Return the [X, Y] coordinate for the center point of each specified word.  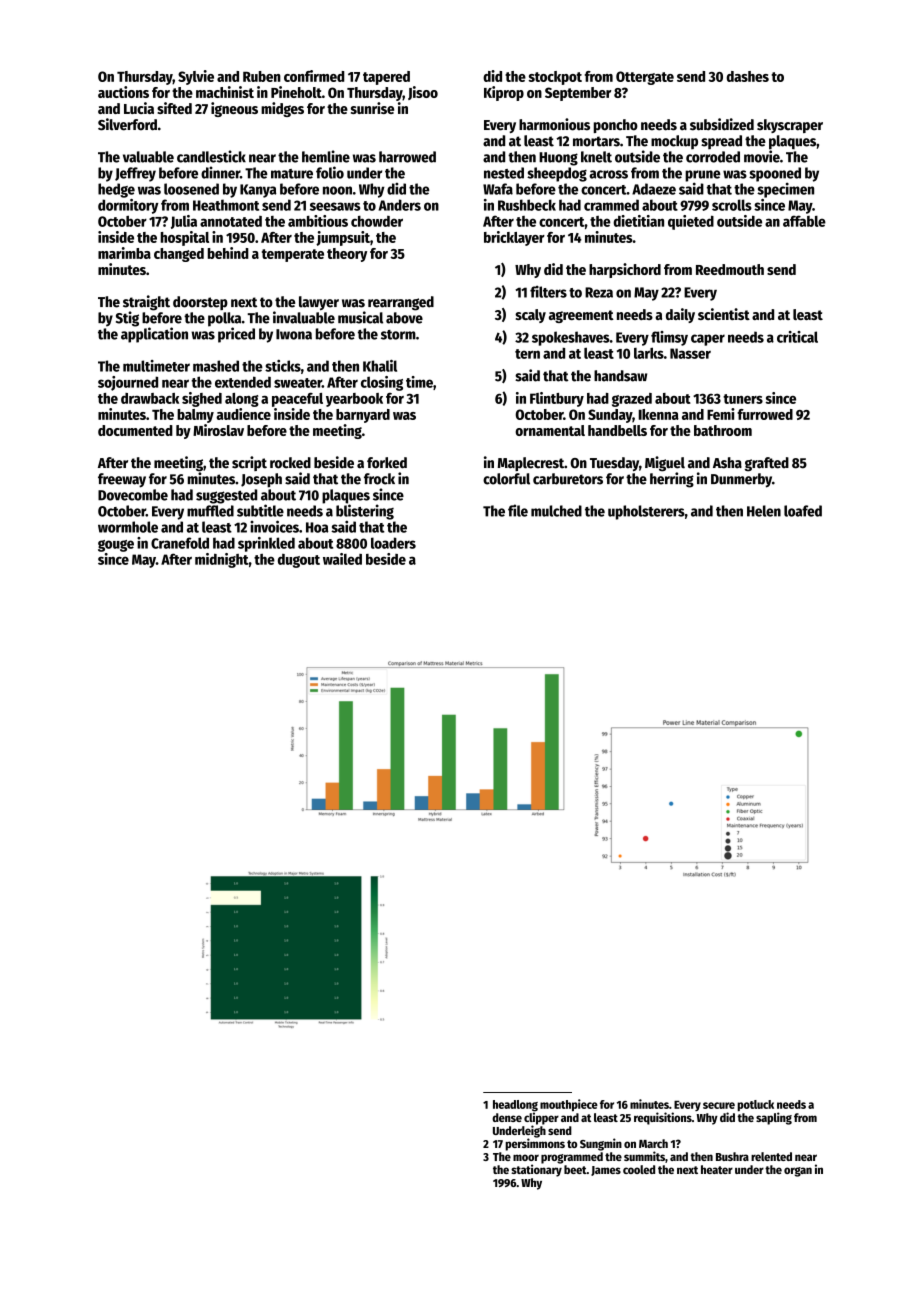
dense [507, 1117]
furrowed [765, 414]
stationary [536, 1170]
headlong [515, 1106]
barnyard [363, 416]
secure [719, 1105]
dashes [748, 76]
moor [526, 1157]
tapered [386, 78]
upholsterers [646, 512]
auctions [123, 92]
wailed [342, 559]
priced [236, 335]
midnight [222, 560]
